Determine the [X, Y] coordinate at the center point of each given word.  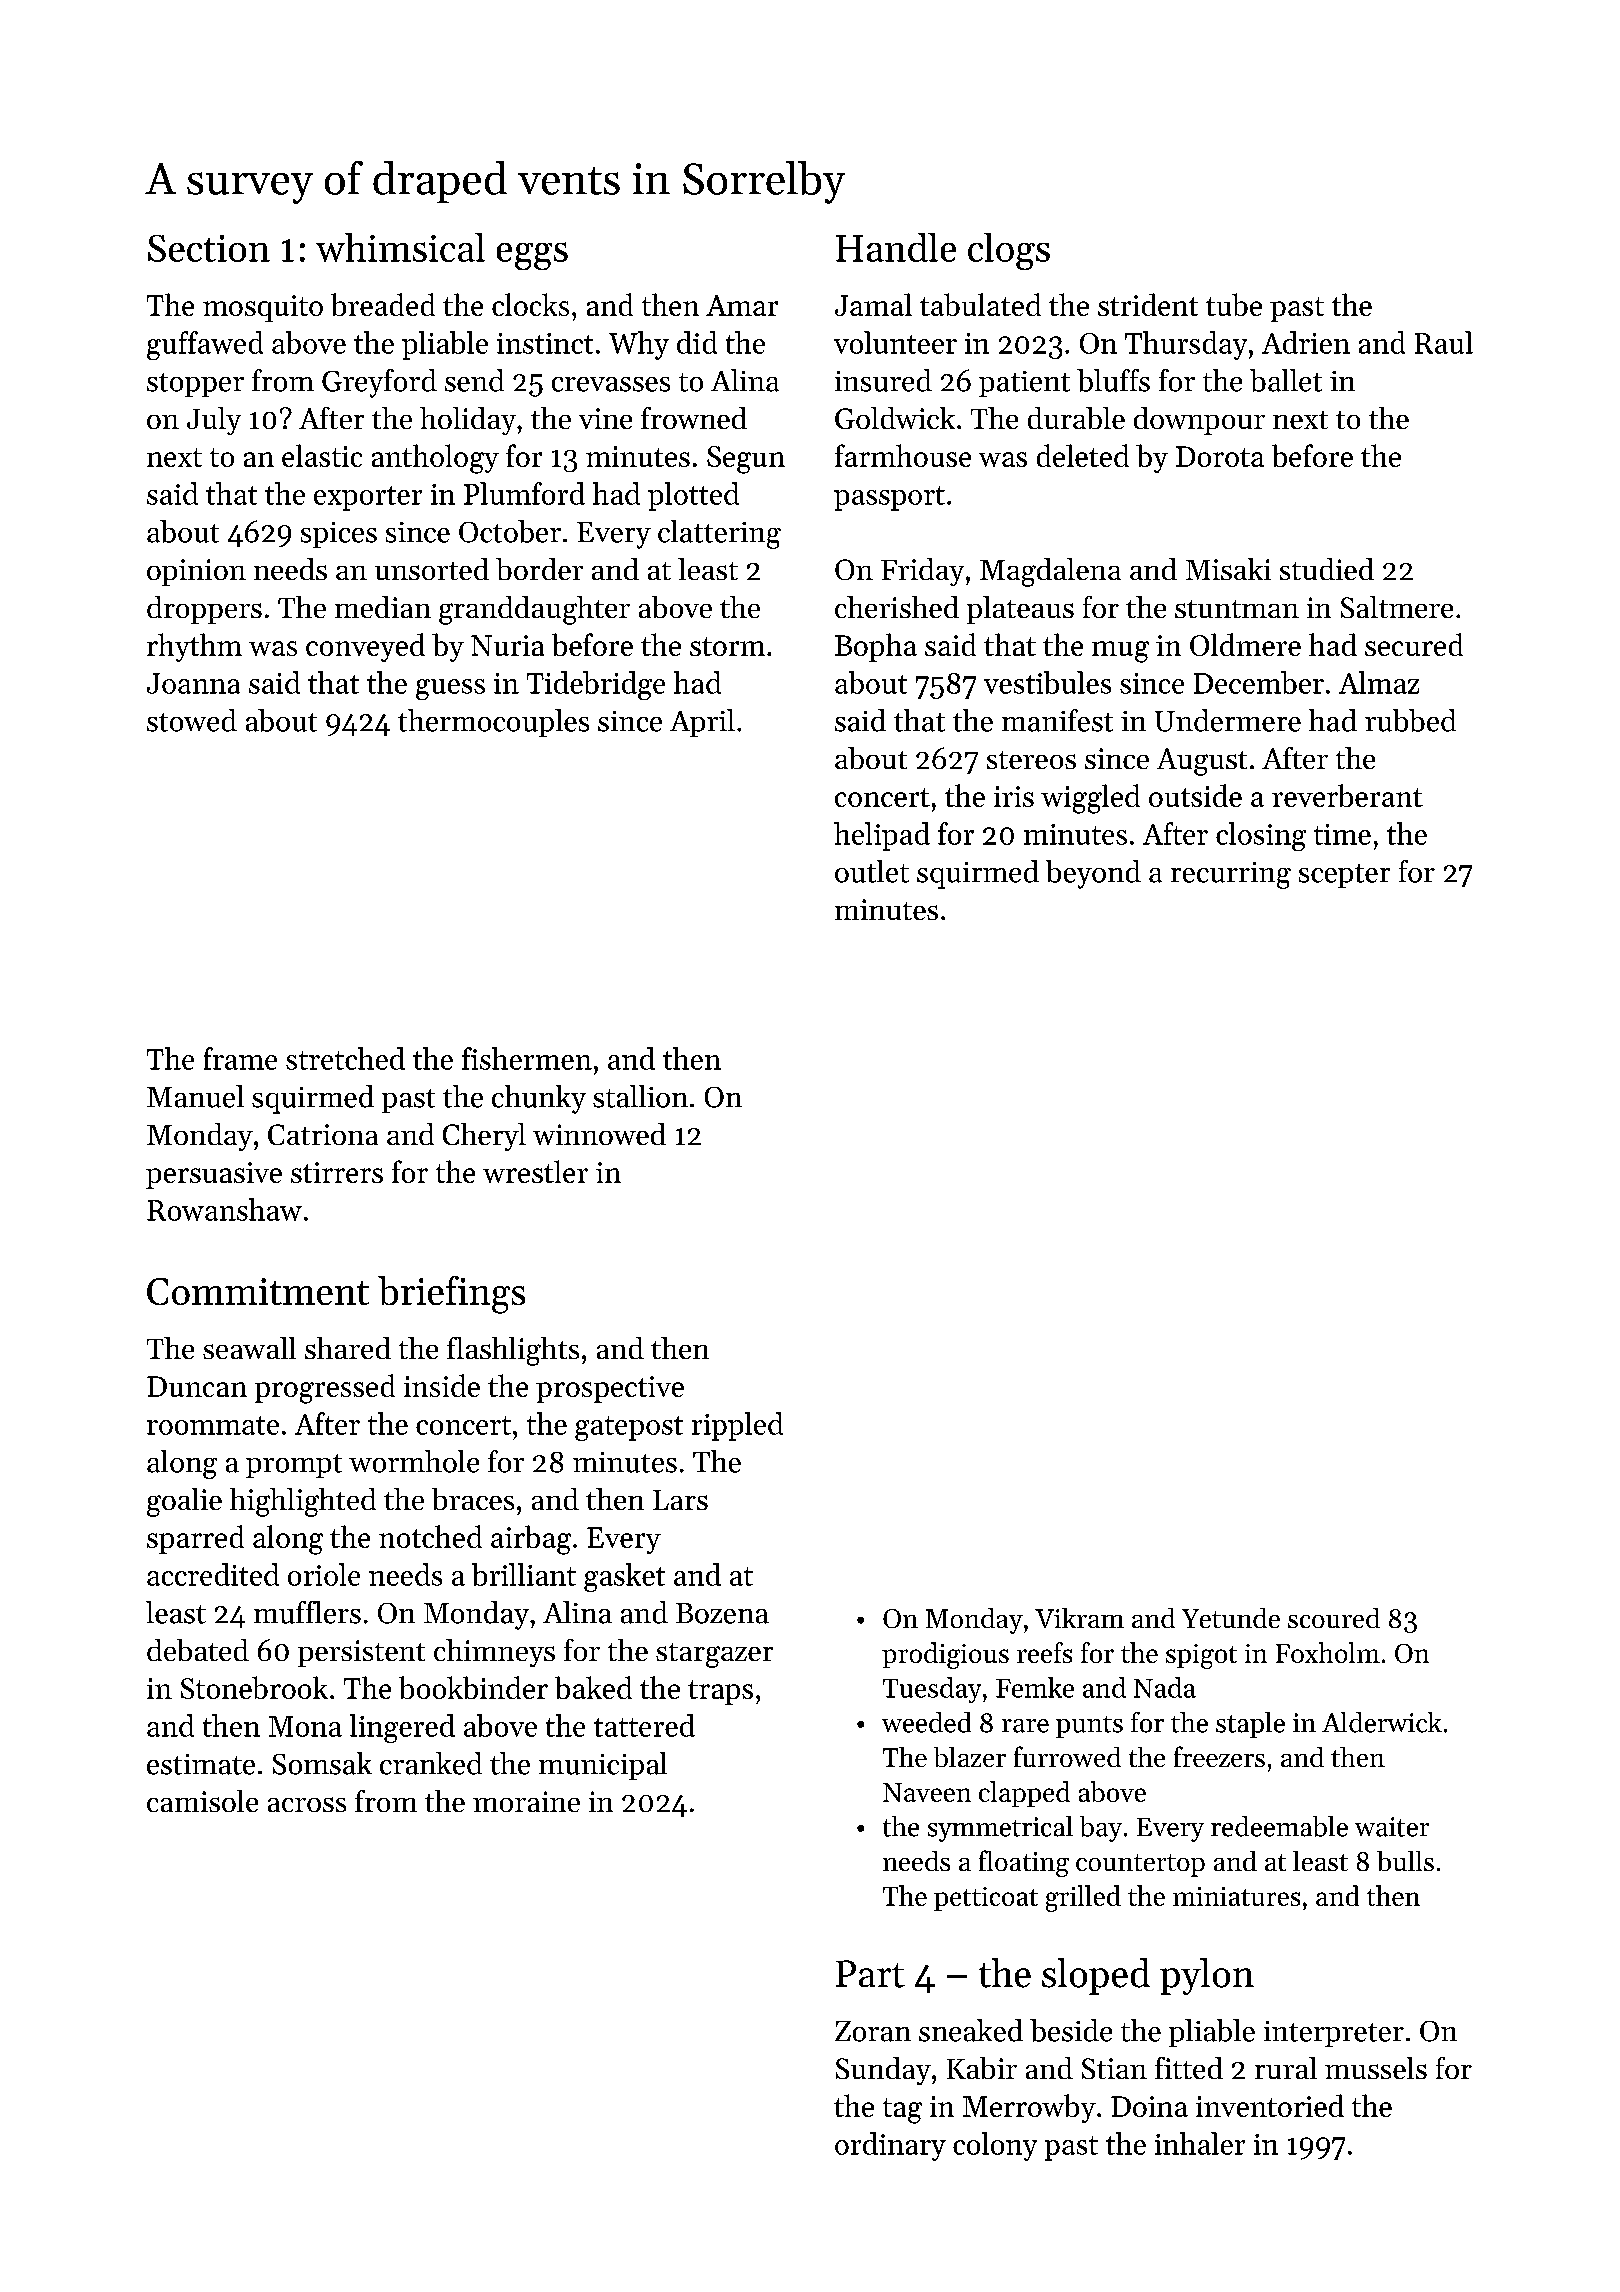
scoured [1334, 1618]
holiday [468, 421]
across [307, 1804]
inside [442, 1385]
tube [1234, 304]
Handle [896, 247]
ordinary [890, 2146]
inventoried [1270, 2105]
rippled [737, 1426]
